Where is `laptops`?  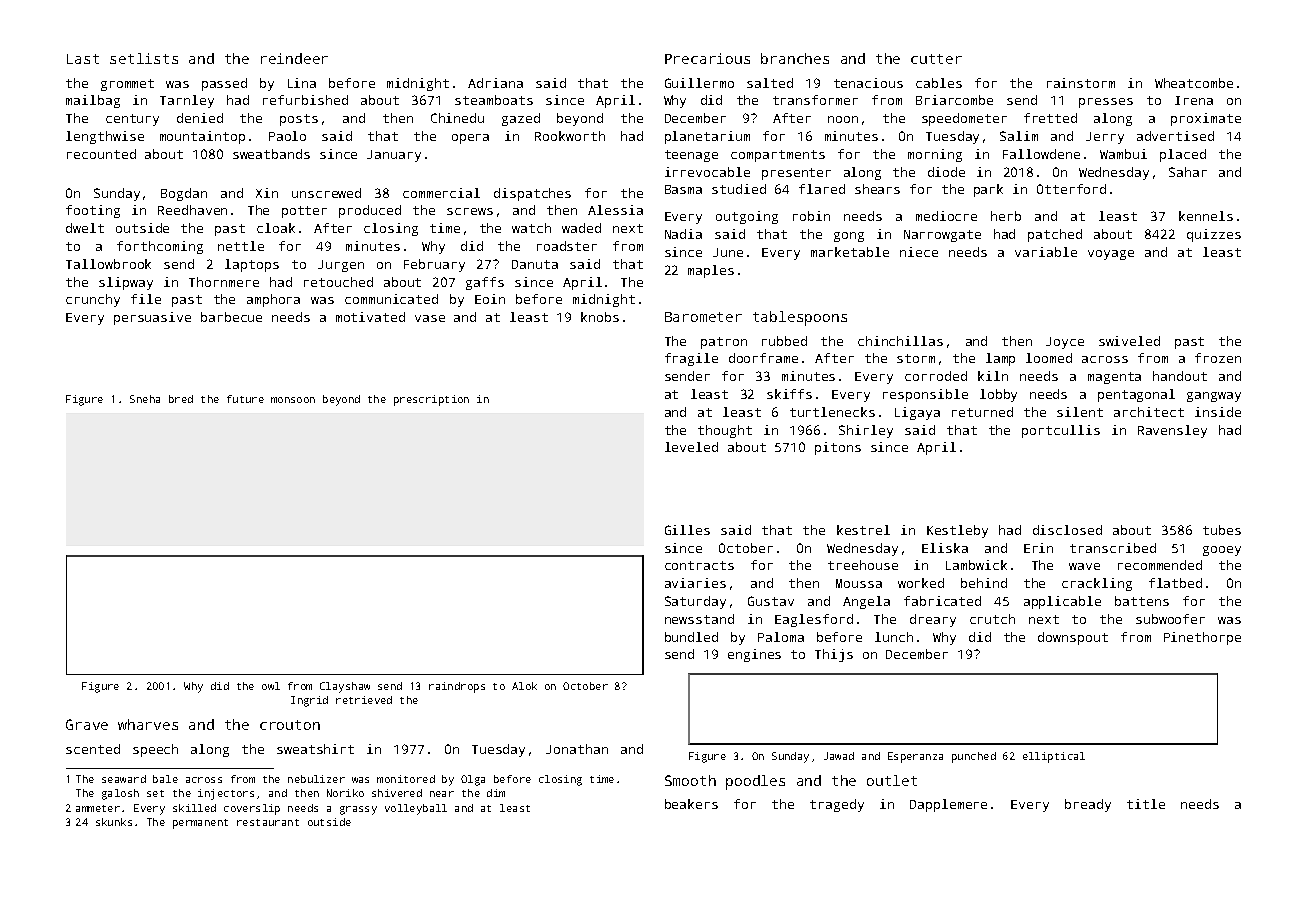
laptops is located at coordinates (252, 265).
